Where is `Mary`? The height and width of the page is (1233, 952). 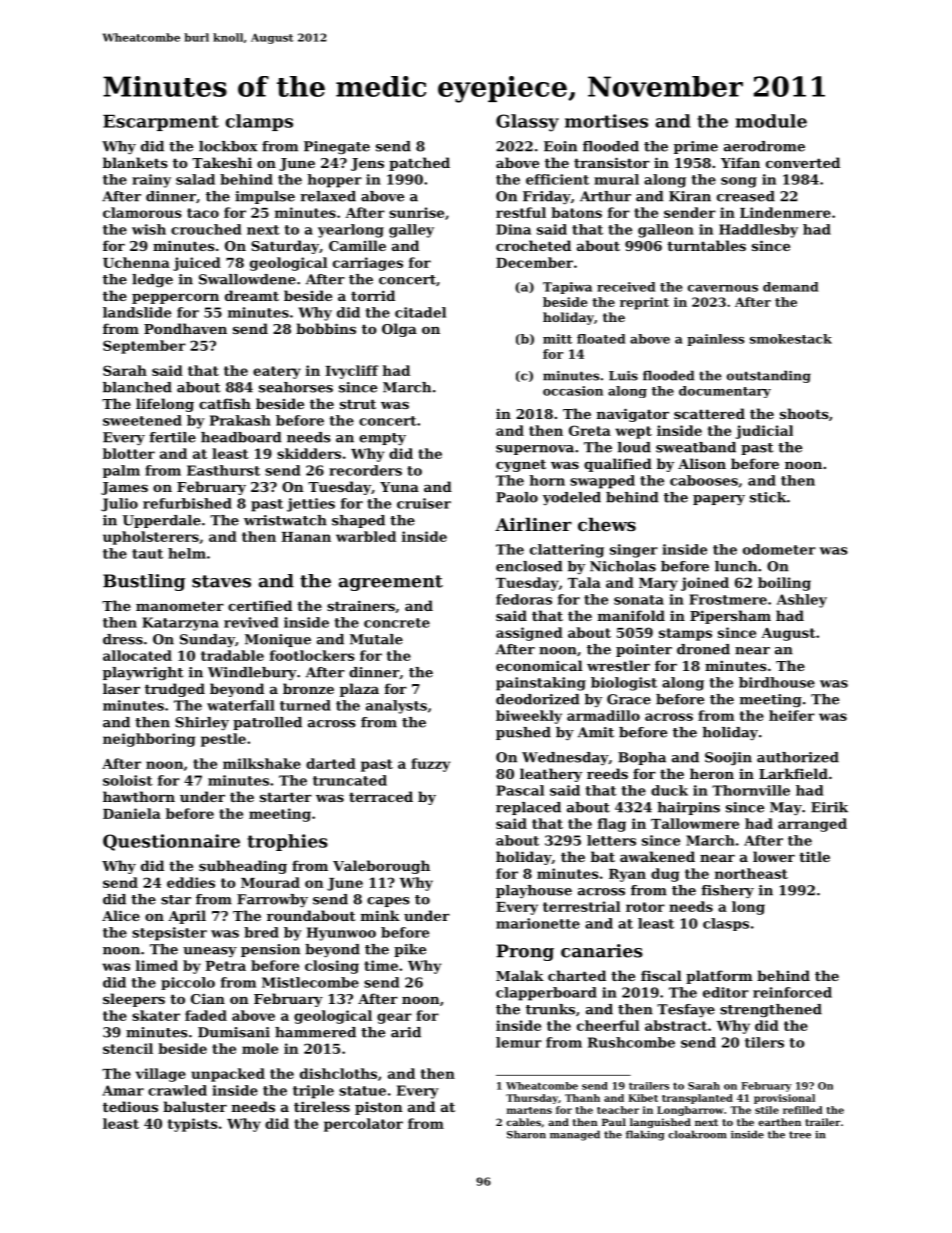 Mary is located at coordinates (658, 584).
